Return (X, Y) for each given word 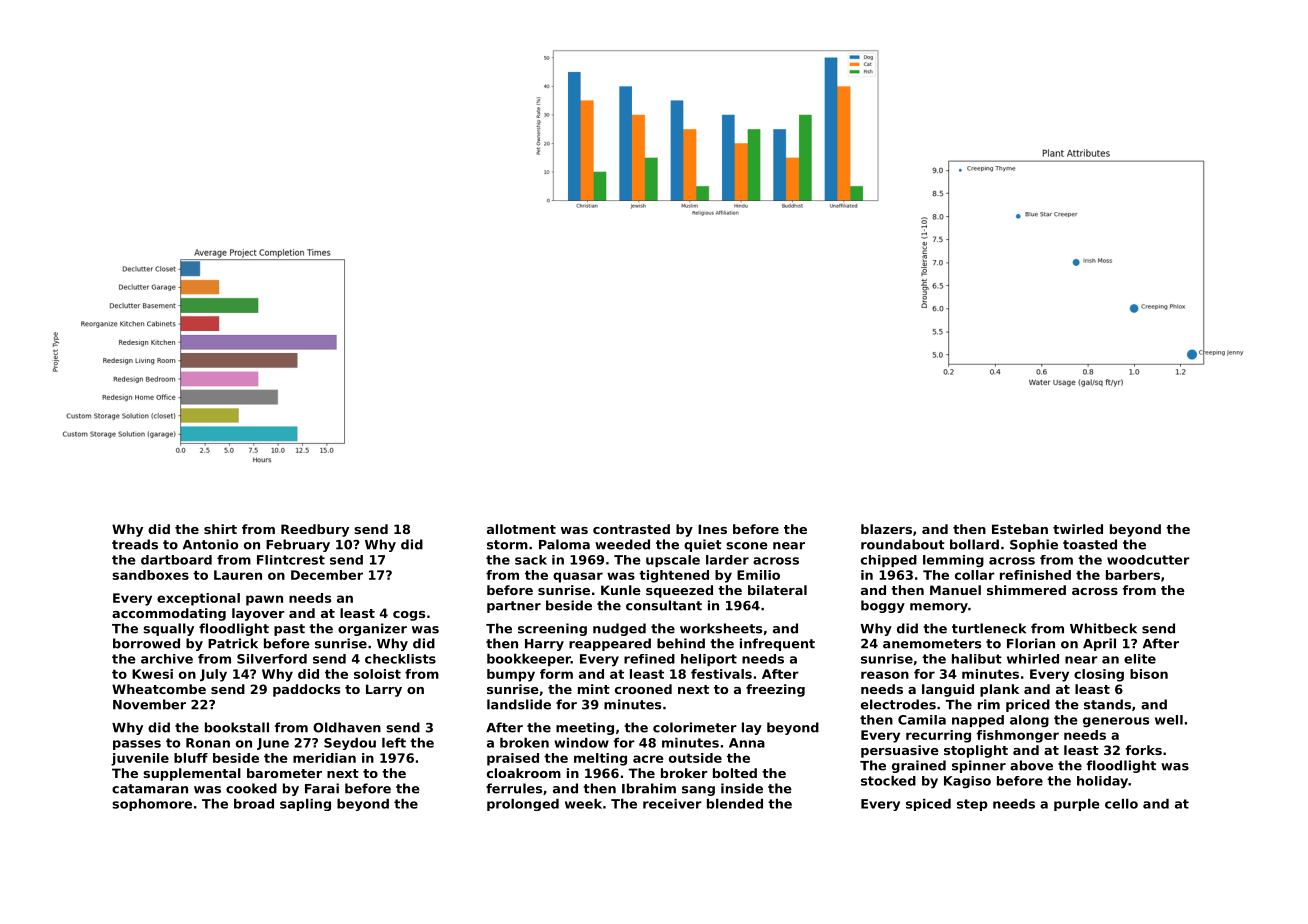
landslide (519, 704)
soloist (377, 674)
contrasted (631, 529)
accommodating (169, 614)
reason (885, 675)
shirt (220, 529)
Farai (322, 788)
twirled (1078, 529)
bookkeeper (529, 660)
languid (948, 690)
